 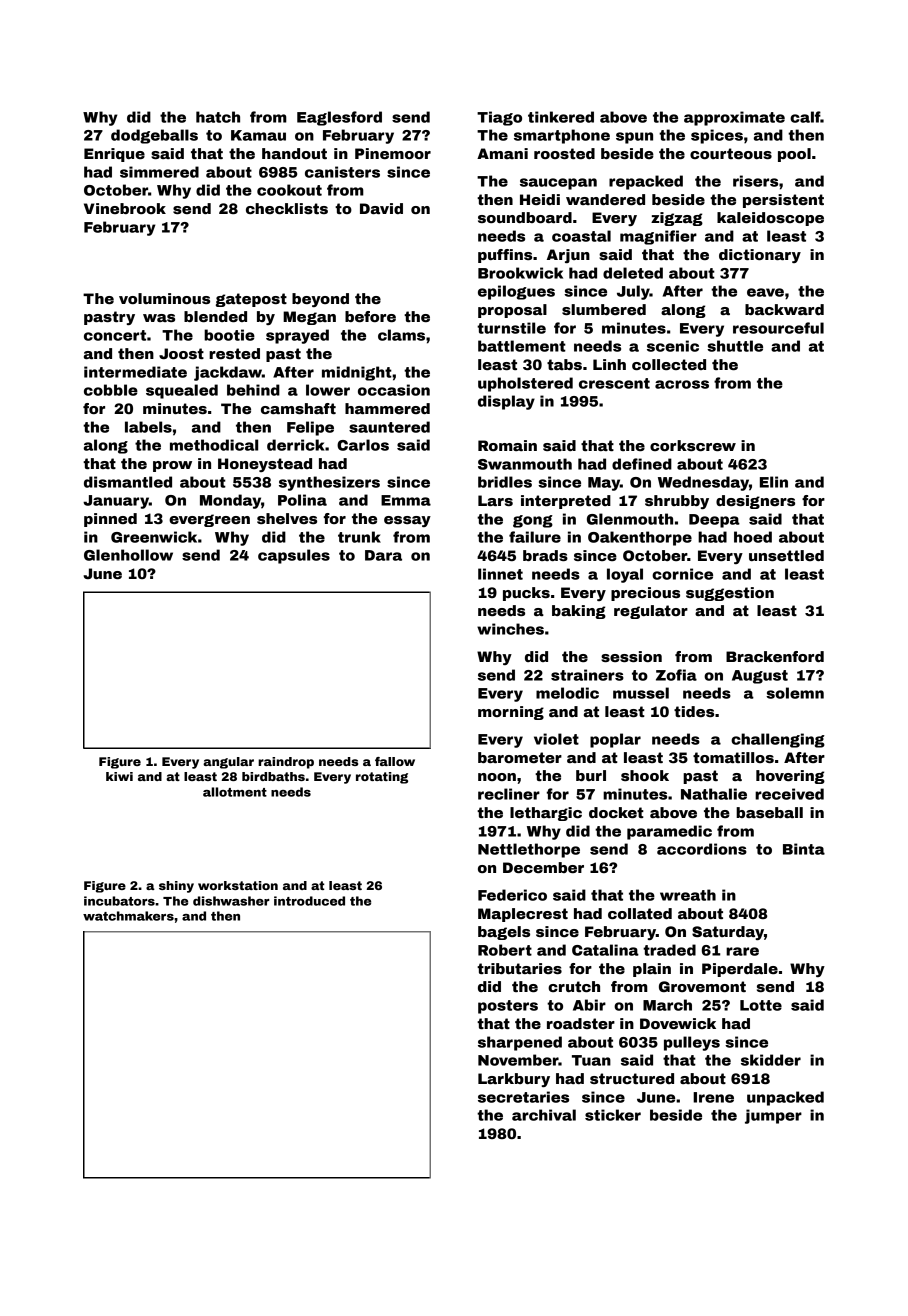 I want to click on concert, so click(x=115, y=335).
